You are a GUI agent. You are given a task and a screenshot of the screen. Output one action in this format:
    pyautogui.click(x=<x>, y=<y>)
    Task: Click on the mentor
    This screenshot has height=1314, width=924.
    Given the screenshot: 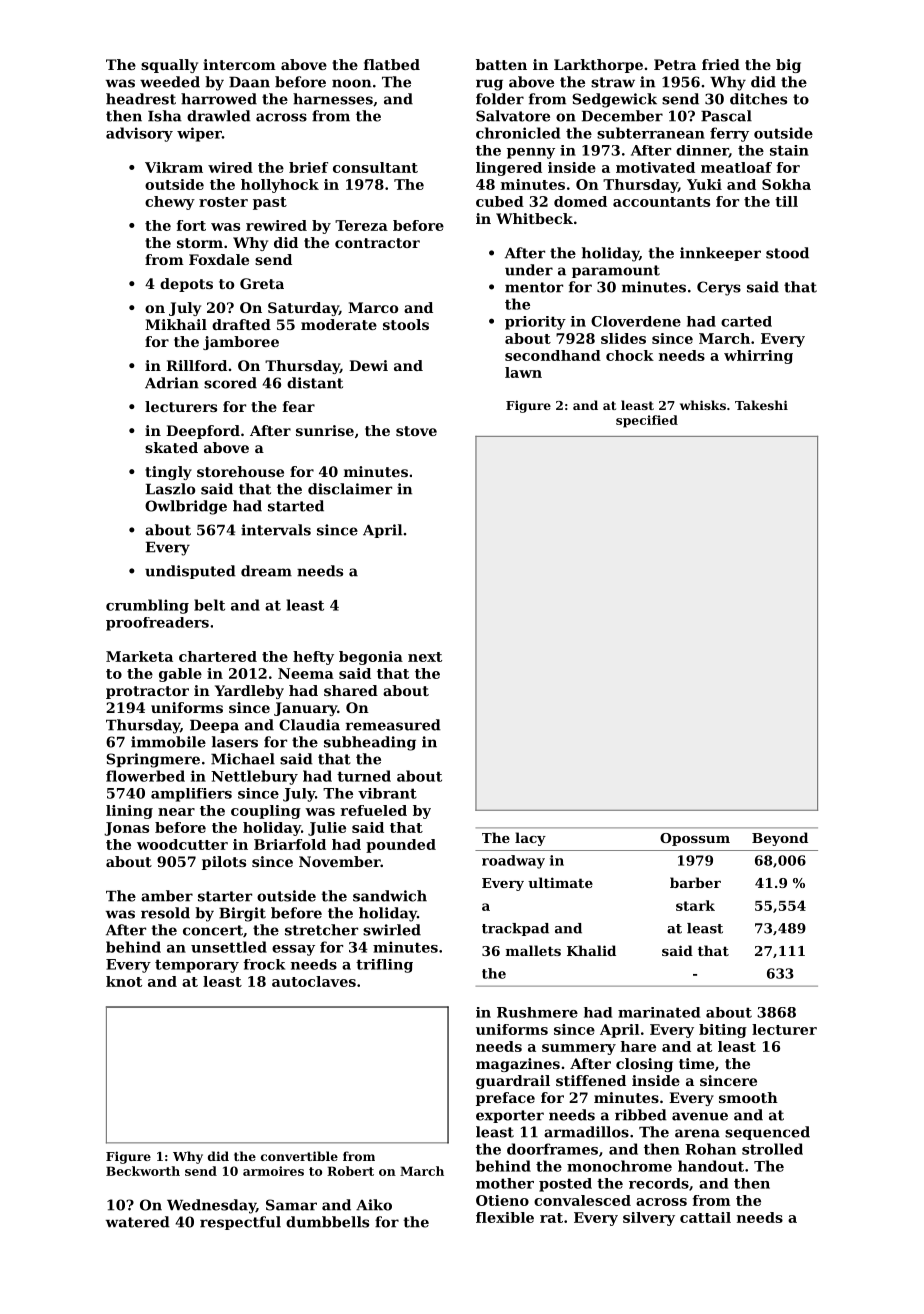 What is the action you would take?
    pyautogui.click(x=534, y=287)
